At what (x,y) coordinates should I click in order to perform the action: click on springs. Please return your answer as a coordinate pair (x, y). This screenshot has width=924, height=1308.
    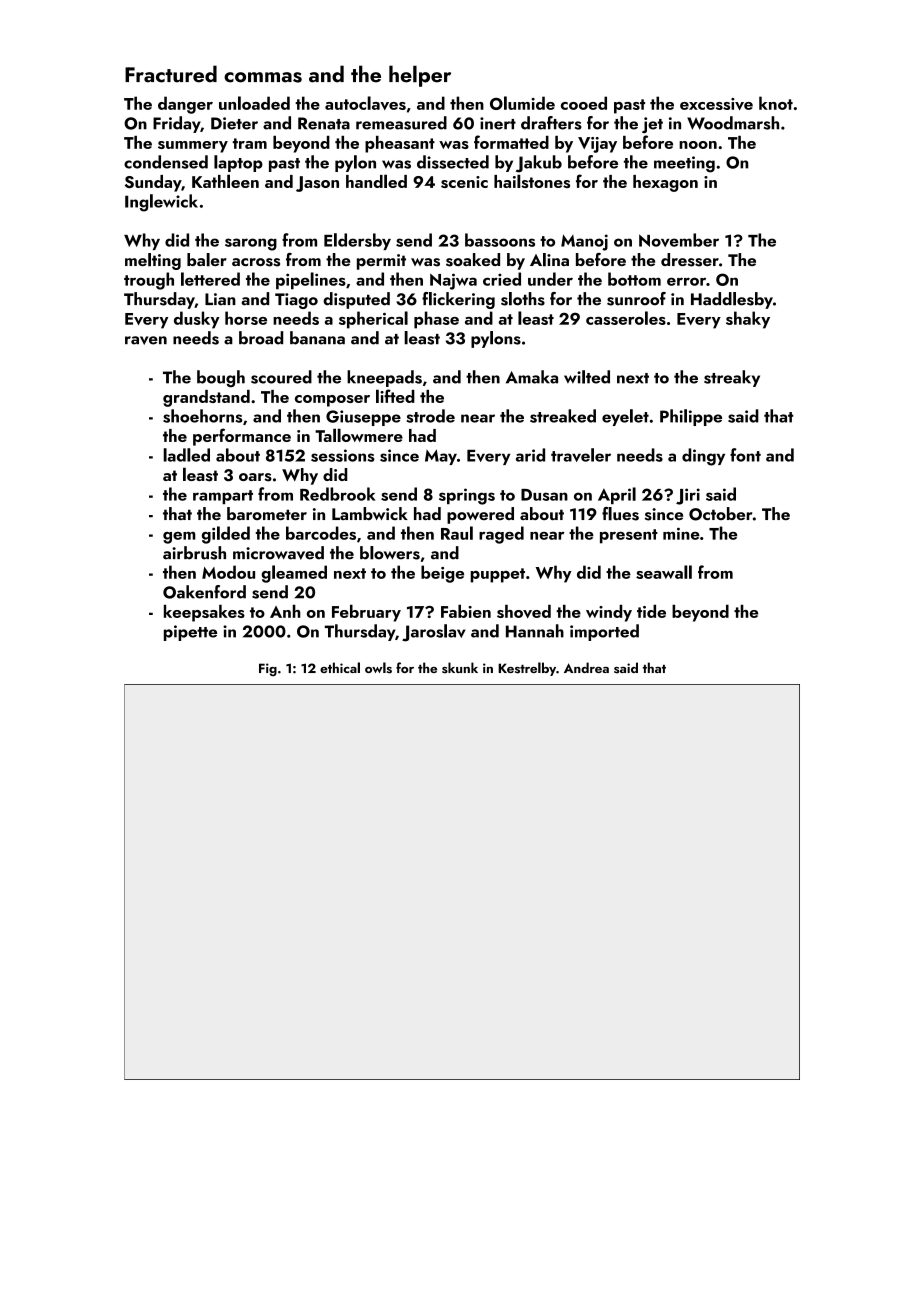
    Looking at the image, I should click on (467, 496).
